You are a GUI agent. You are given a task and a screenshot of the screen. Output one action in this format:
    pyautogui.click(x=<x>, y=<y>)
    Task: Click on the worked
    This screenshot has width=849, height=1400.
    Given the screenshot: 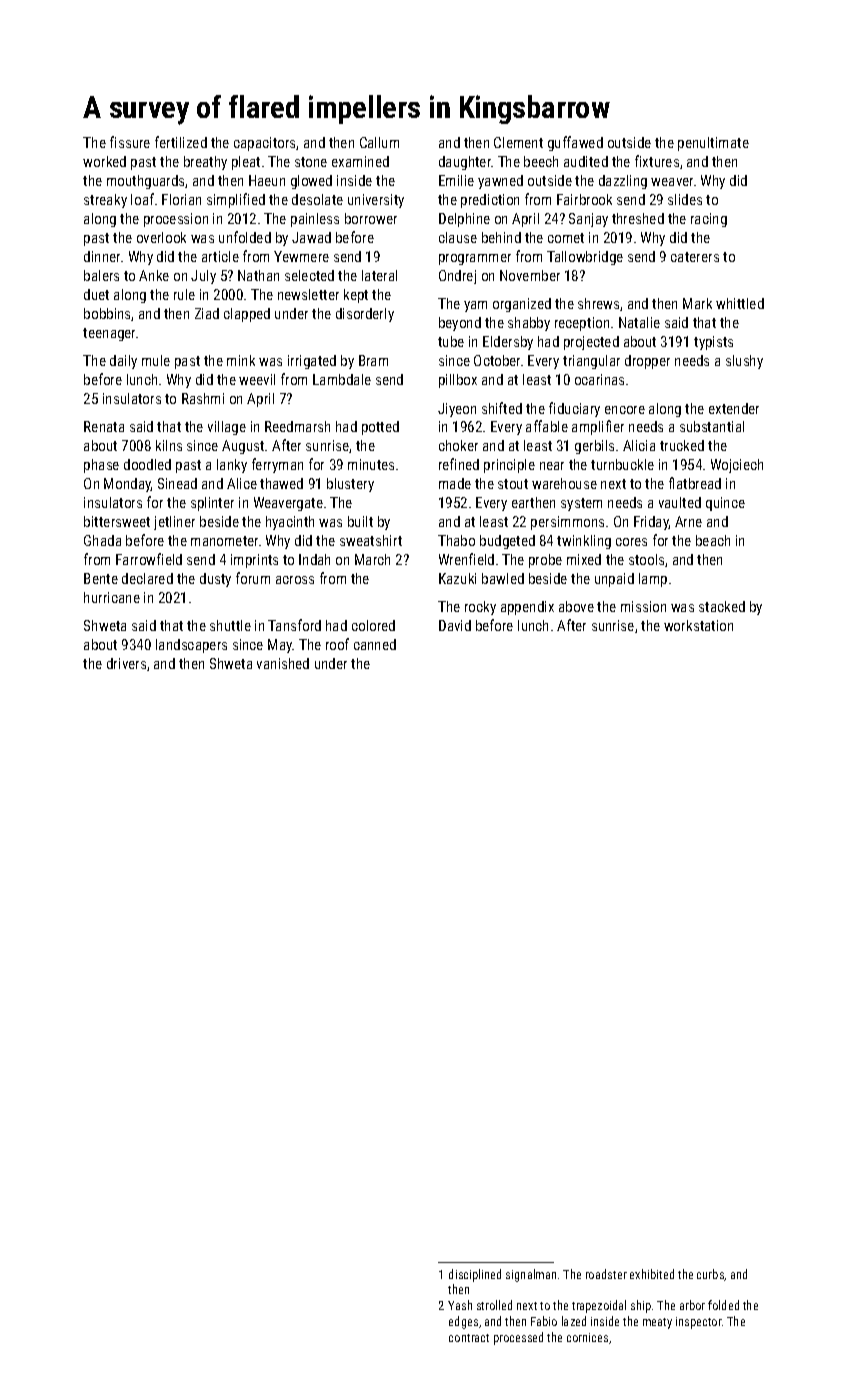 What is the action you would take?
    pyautogui.click(x=104, y=161)
